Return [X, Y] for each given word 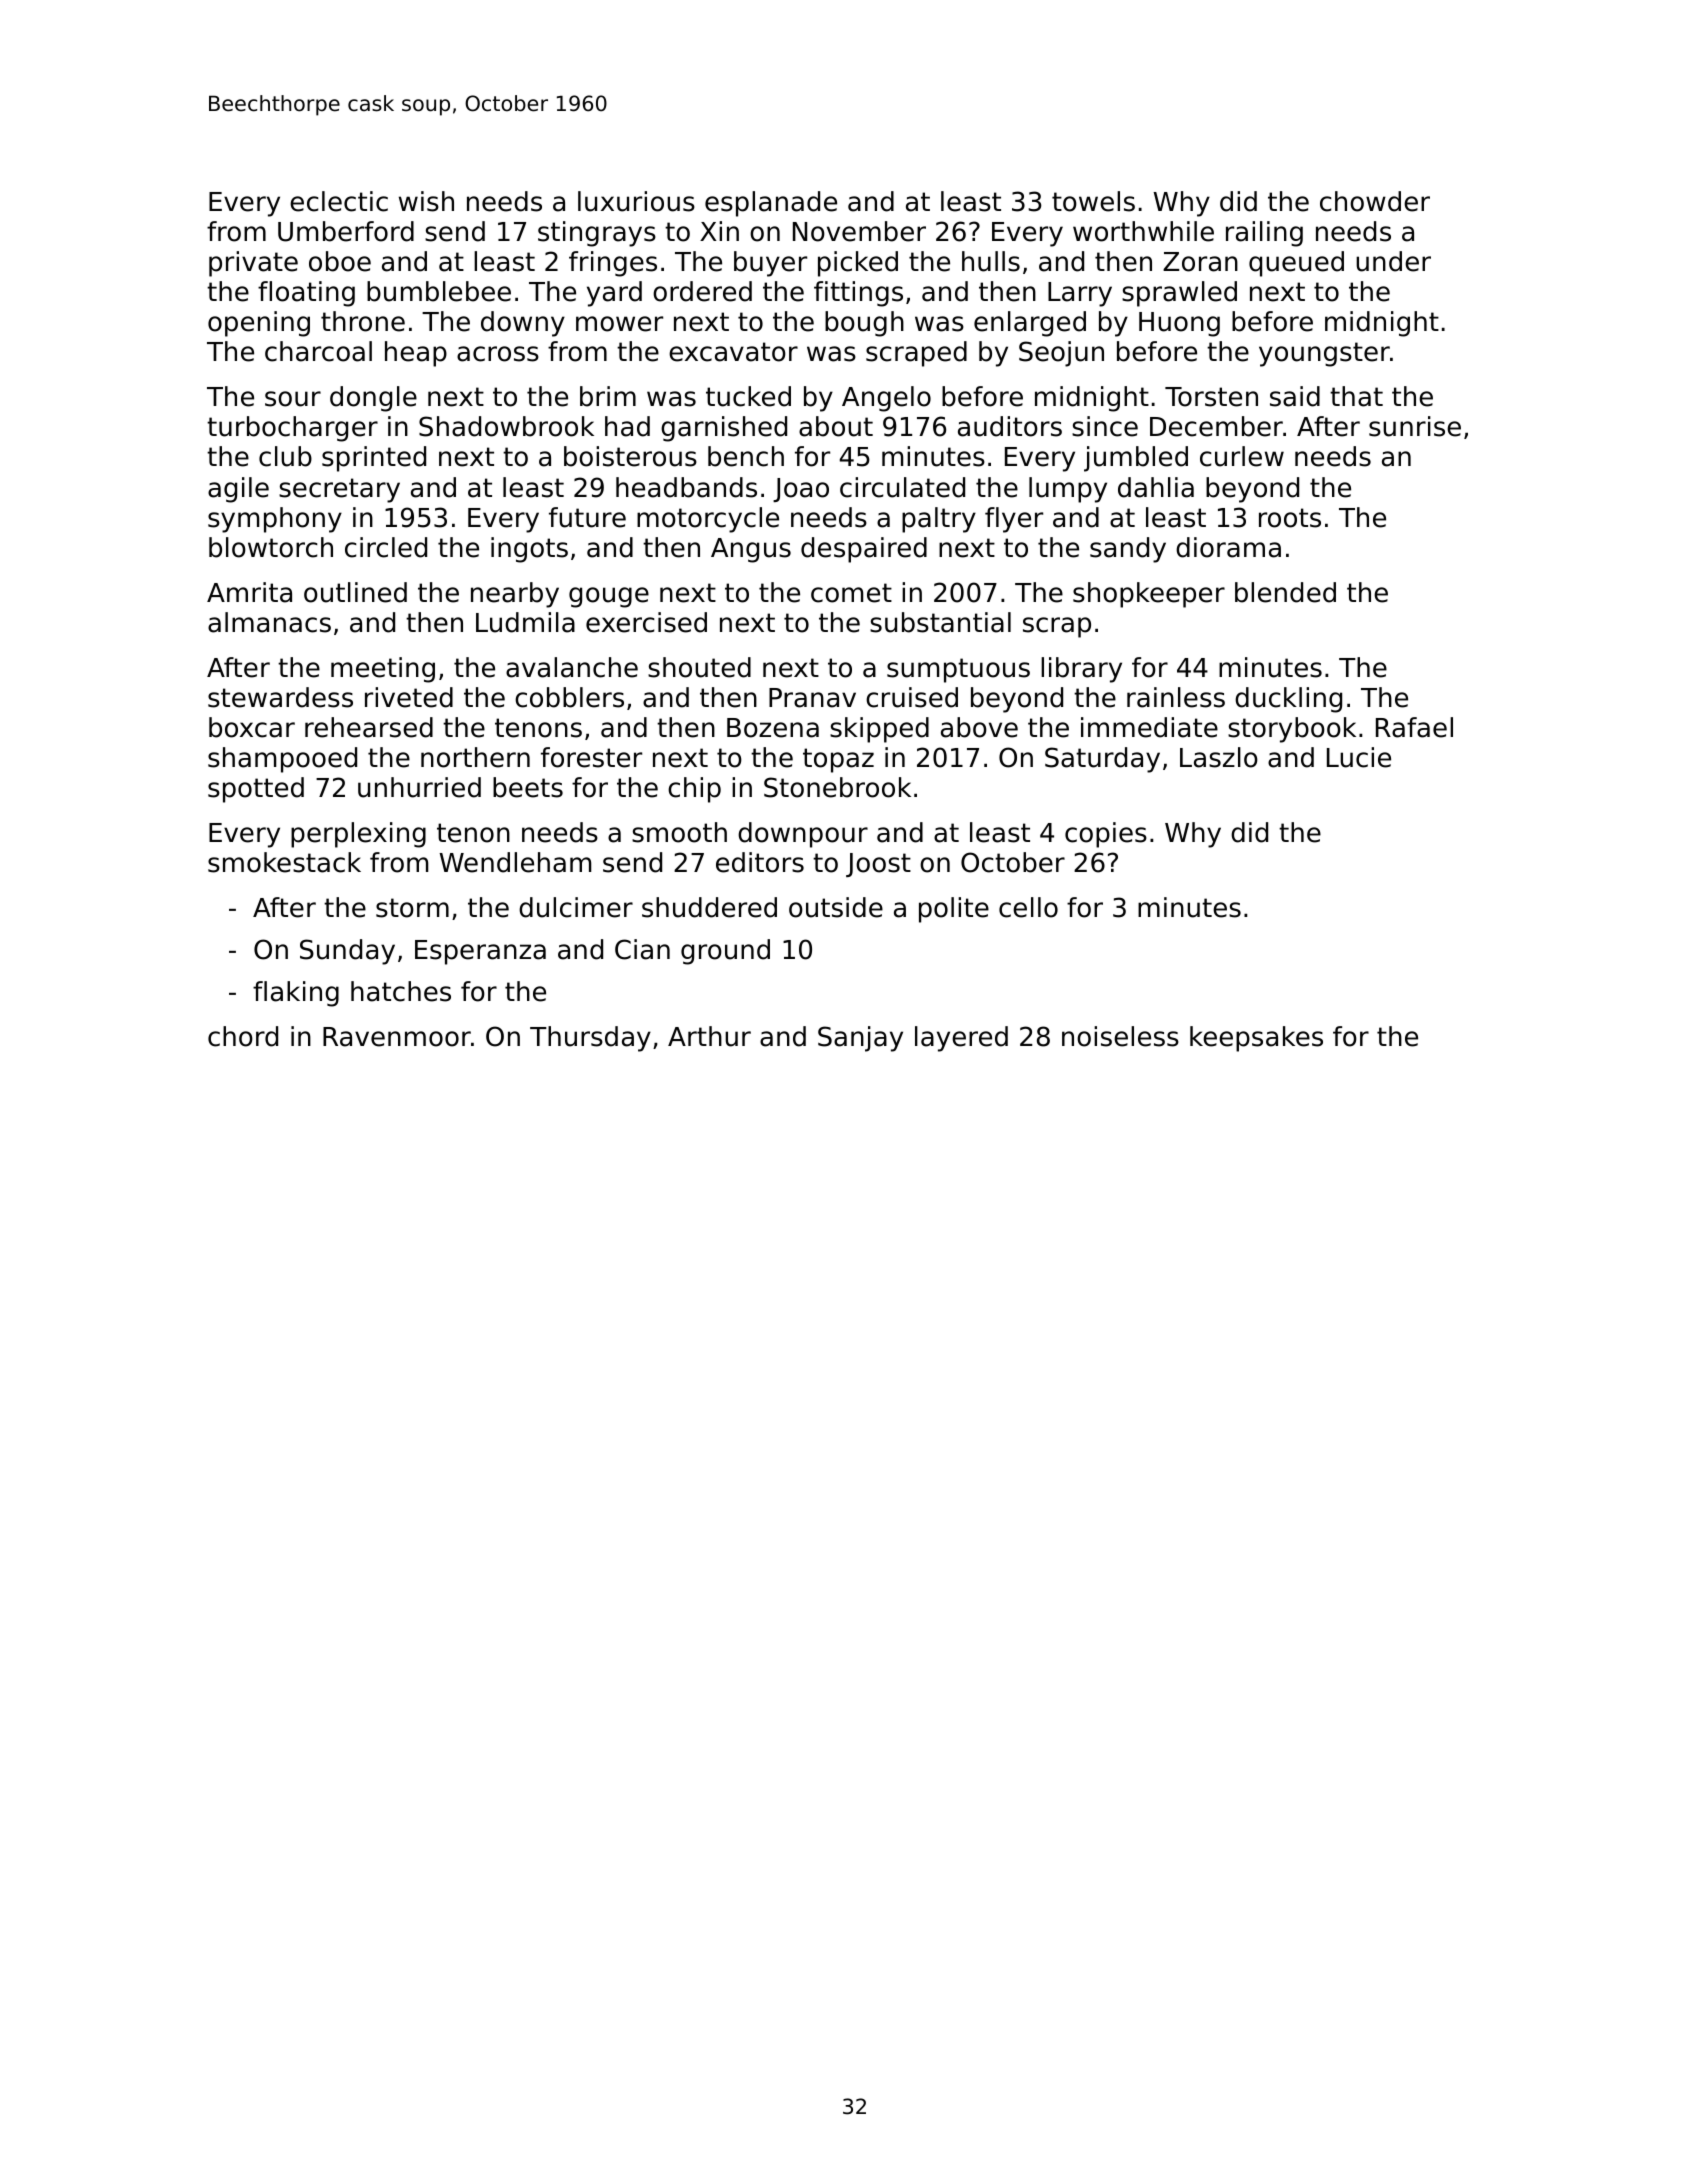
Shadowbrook [506, 426]
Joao [801, 490]
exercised [646, 622]
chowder [1375, 201]
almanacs [269, 622]
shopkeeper [1149, 595]
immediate [1149, 727]
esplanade [771, 204]
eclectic [339, 201]
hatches [401, 991]
